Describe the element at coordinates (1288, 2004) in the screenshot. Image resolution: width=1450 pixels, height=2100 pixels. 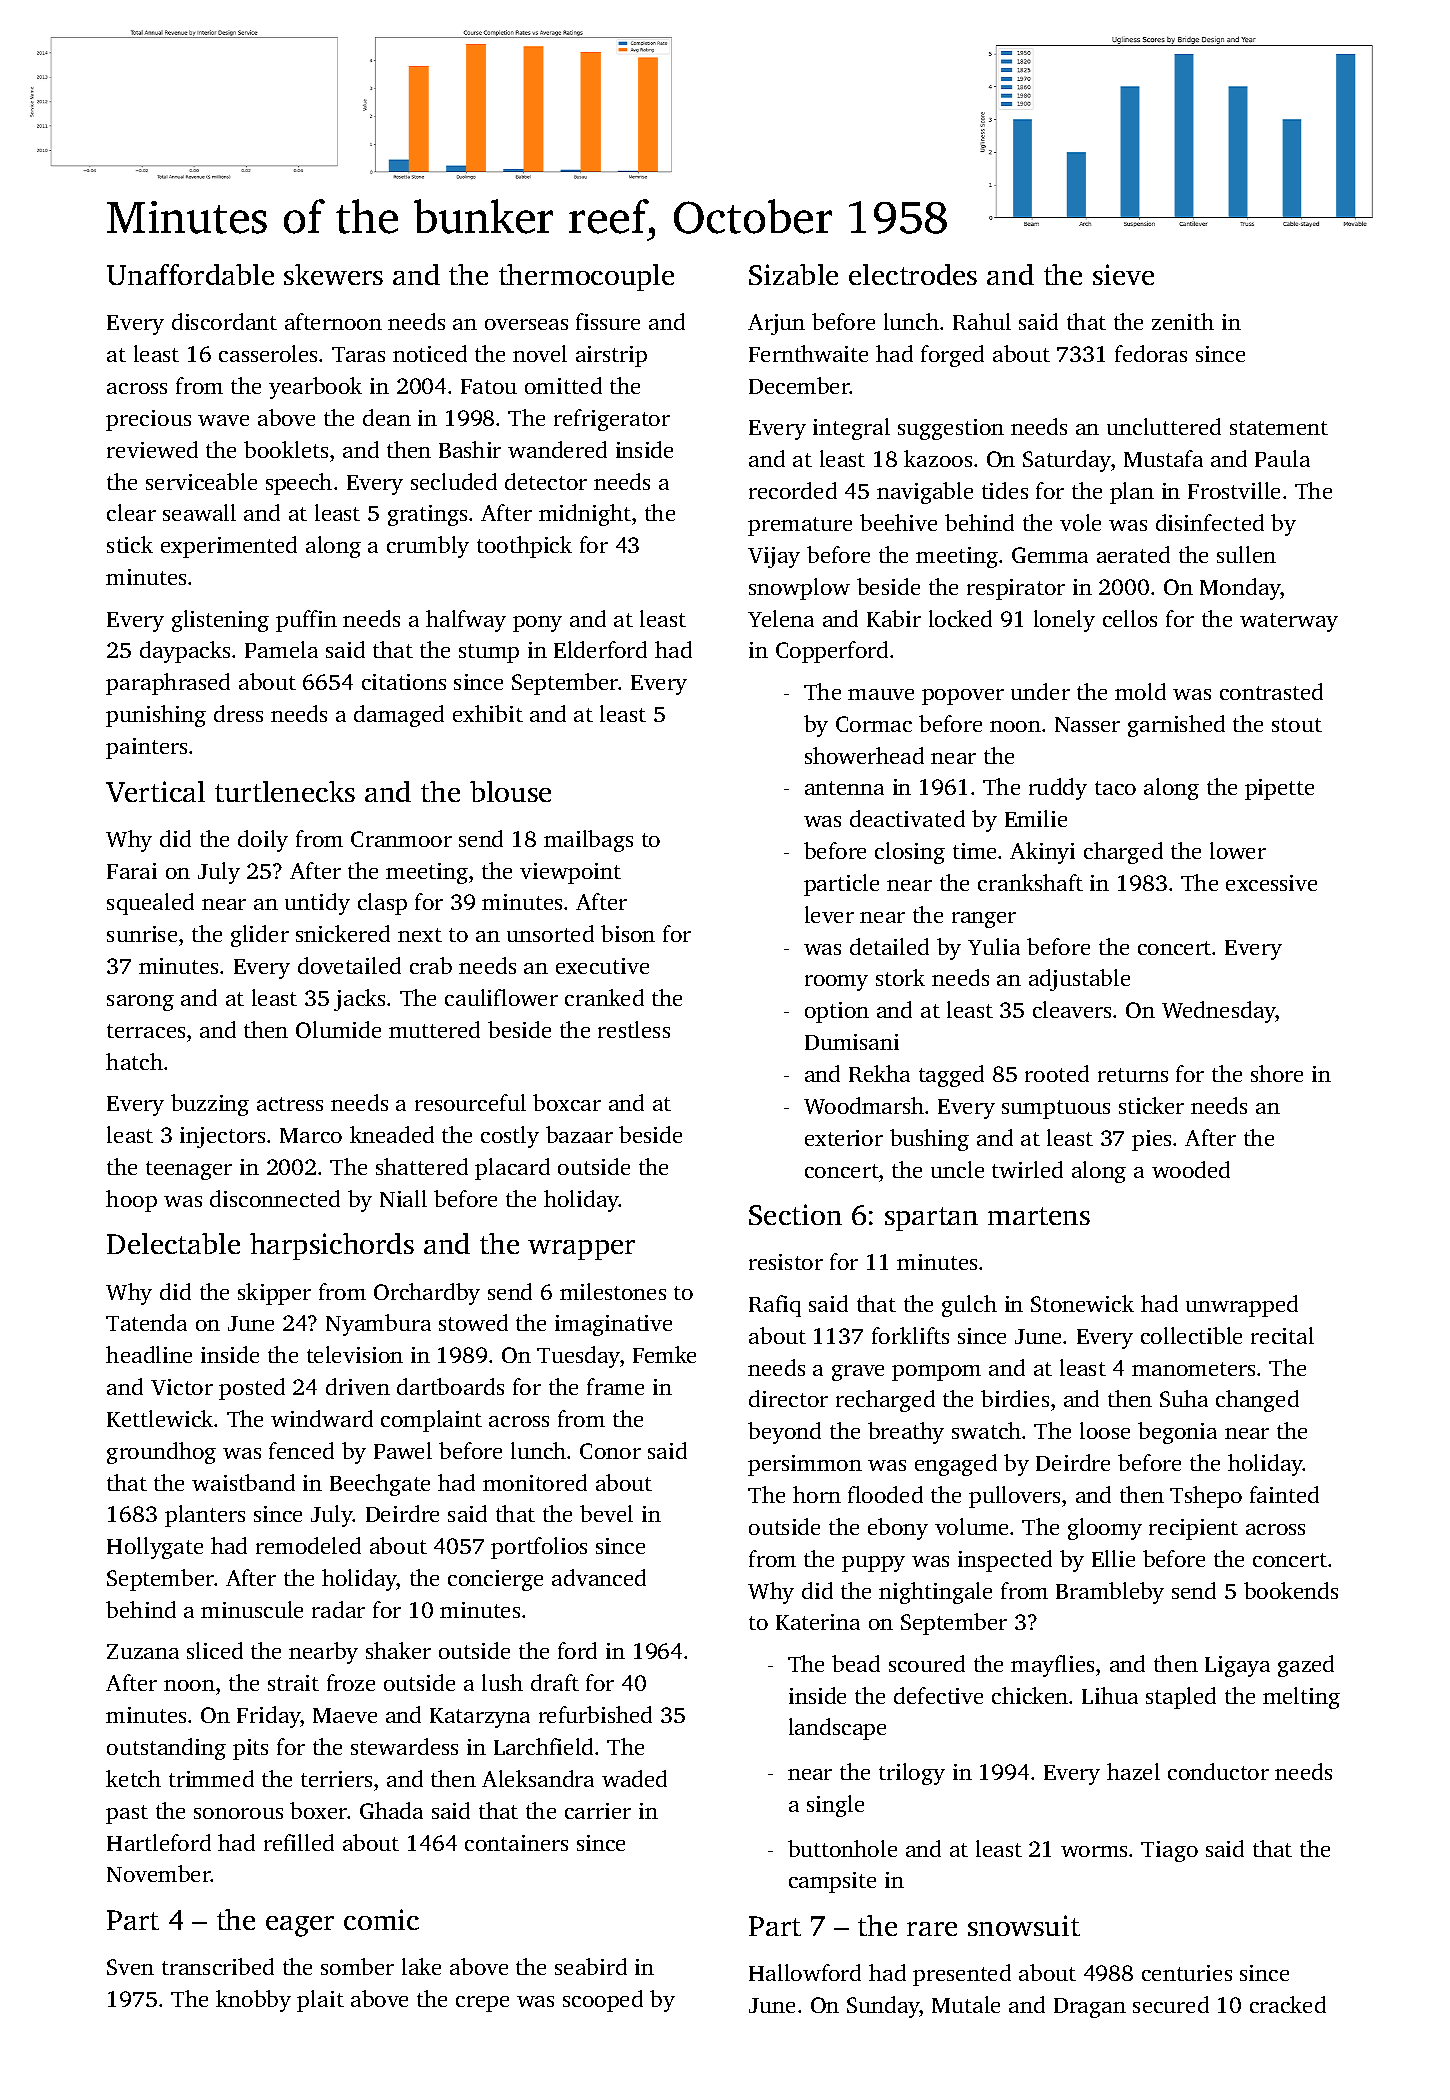
I see `cracked` at that location.
